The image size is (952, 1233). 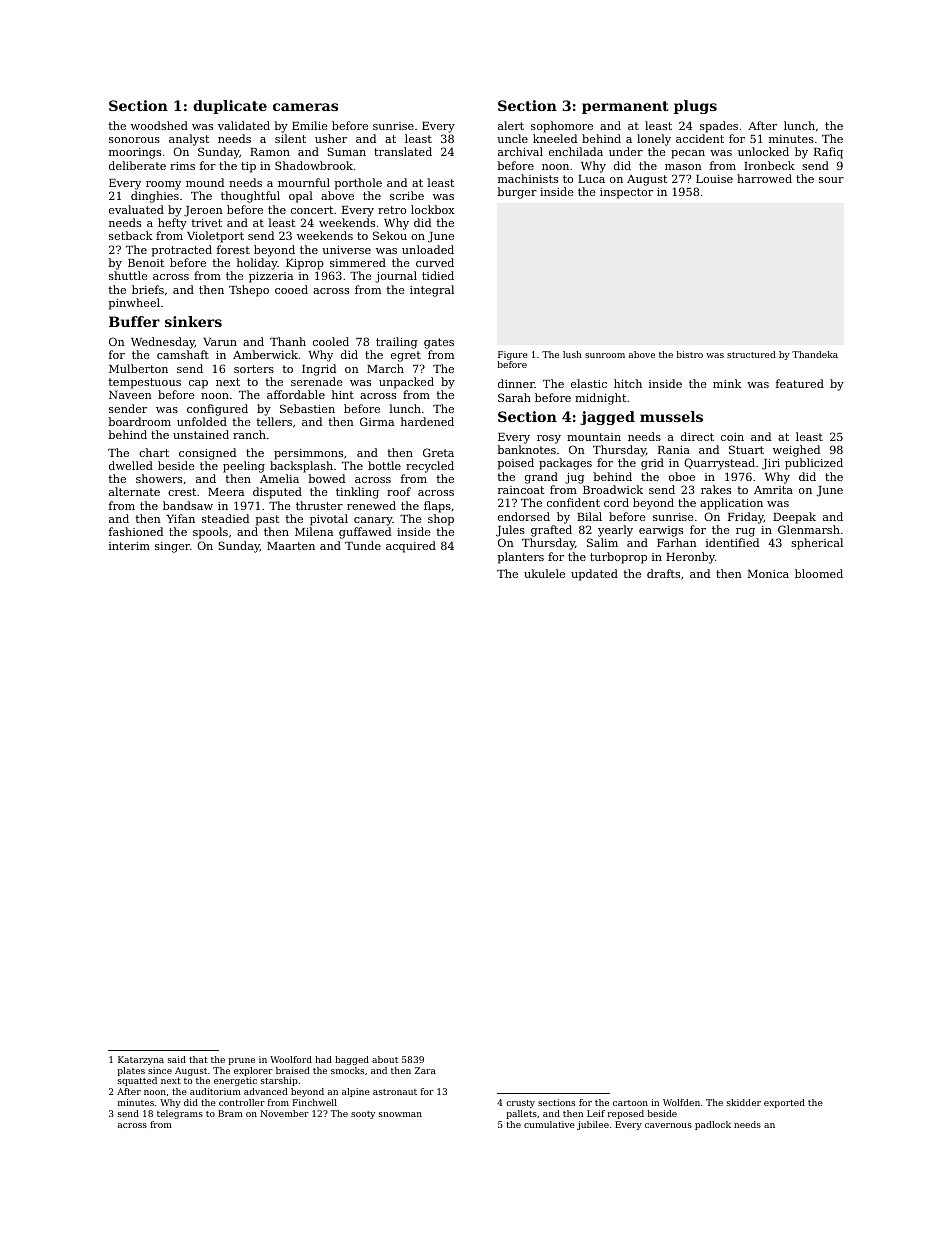 I want to click on bloomed, so click(x=819, y=573).
